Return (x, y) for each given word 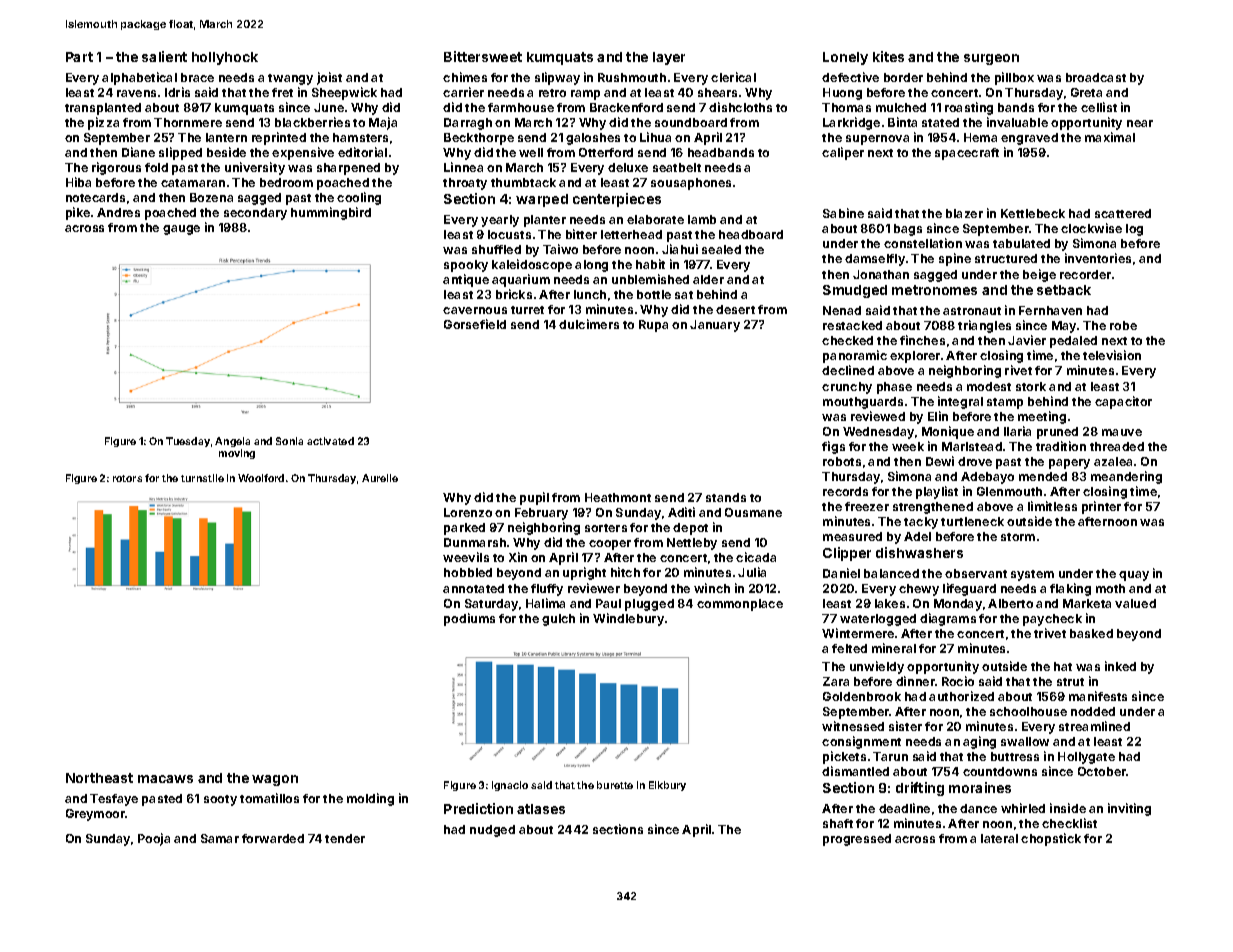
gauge (181, 230)
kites (888, 56)
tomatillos (269, 798)
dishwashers (919, 552)
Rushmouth (632, 77)
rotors (127, 478)
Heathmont (618, 497)
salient (164, 56)
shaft (838, 823)
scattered (1123, 213)
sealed (721, 249)
